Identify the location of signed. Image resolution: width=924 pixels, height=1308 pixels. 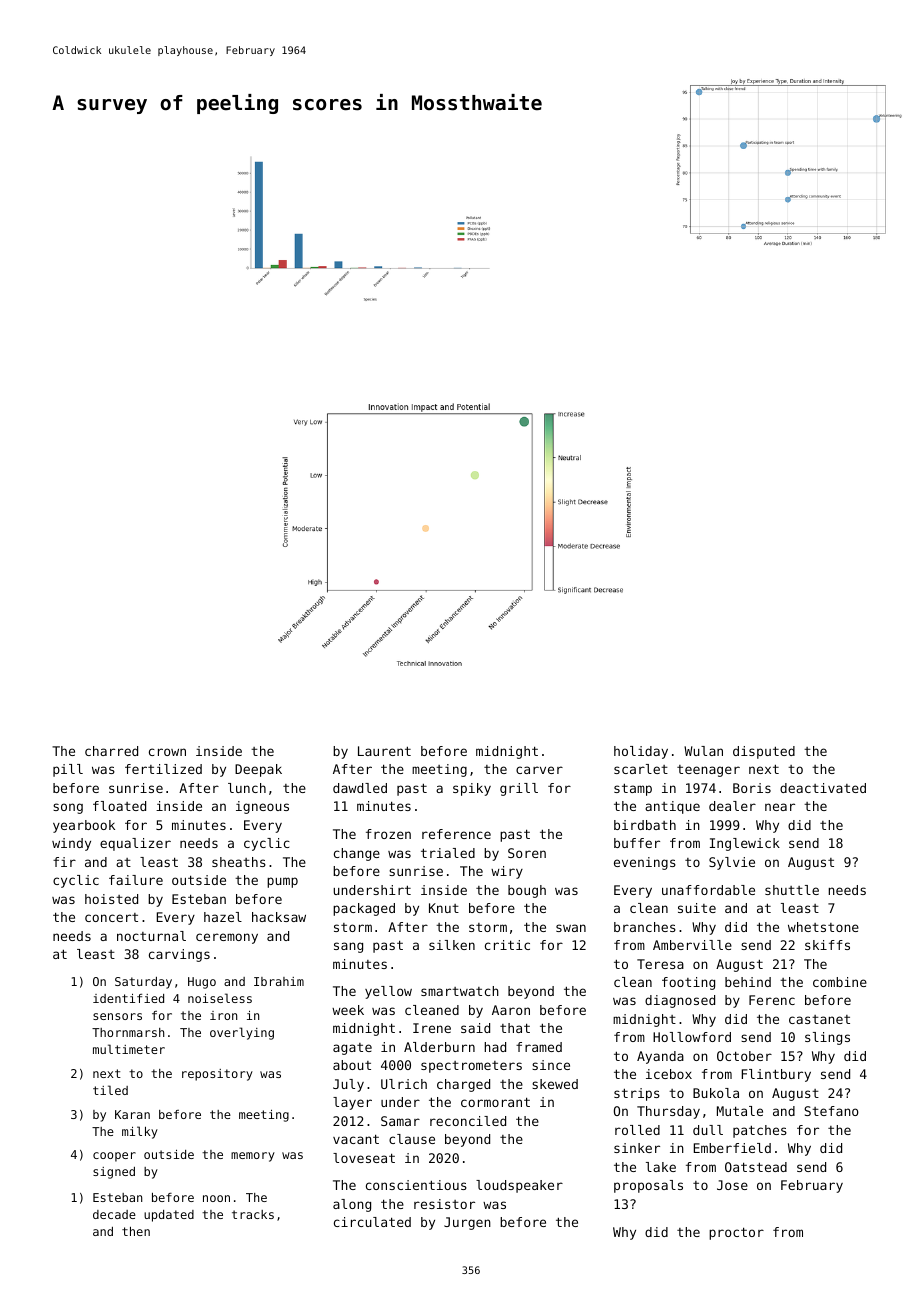
(114, 1173).
